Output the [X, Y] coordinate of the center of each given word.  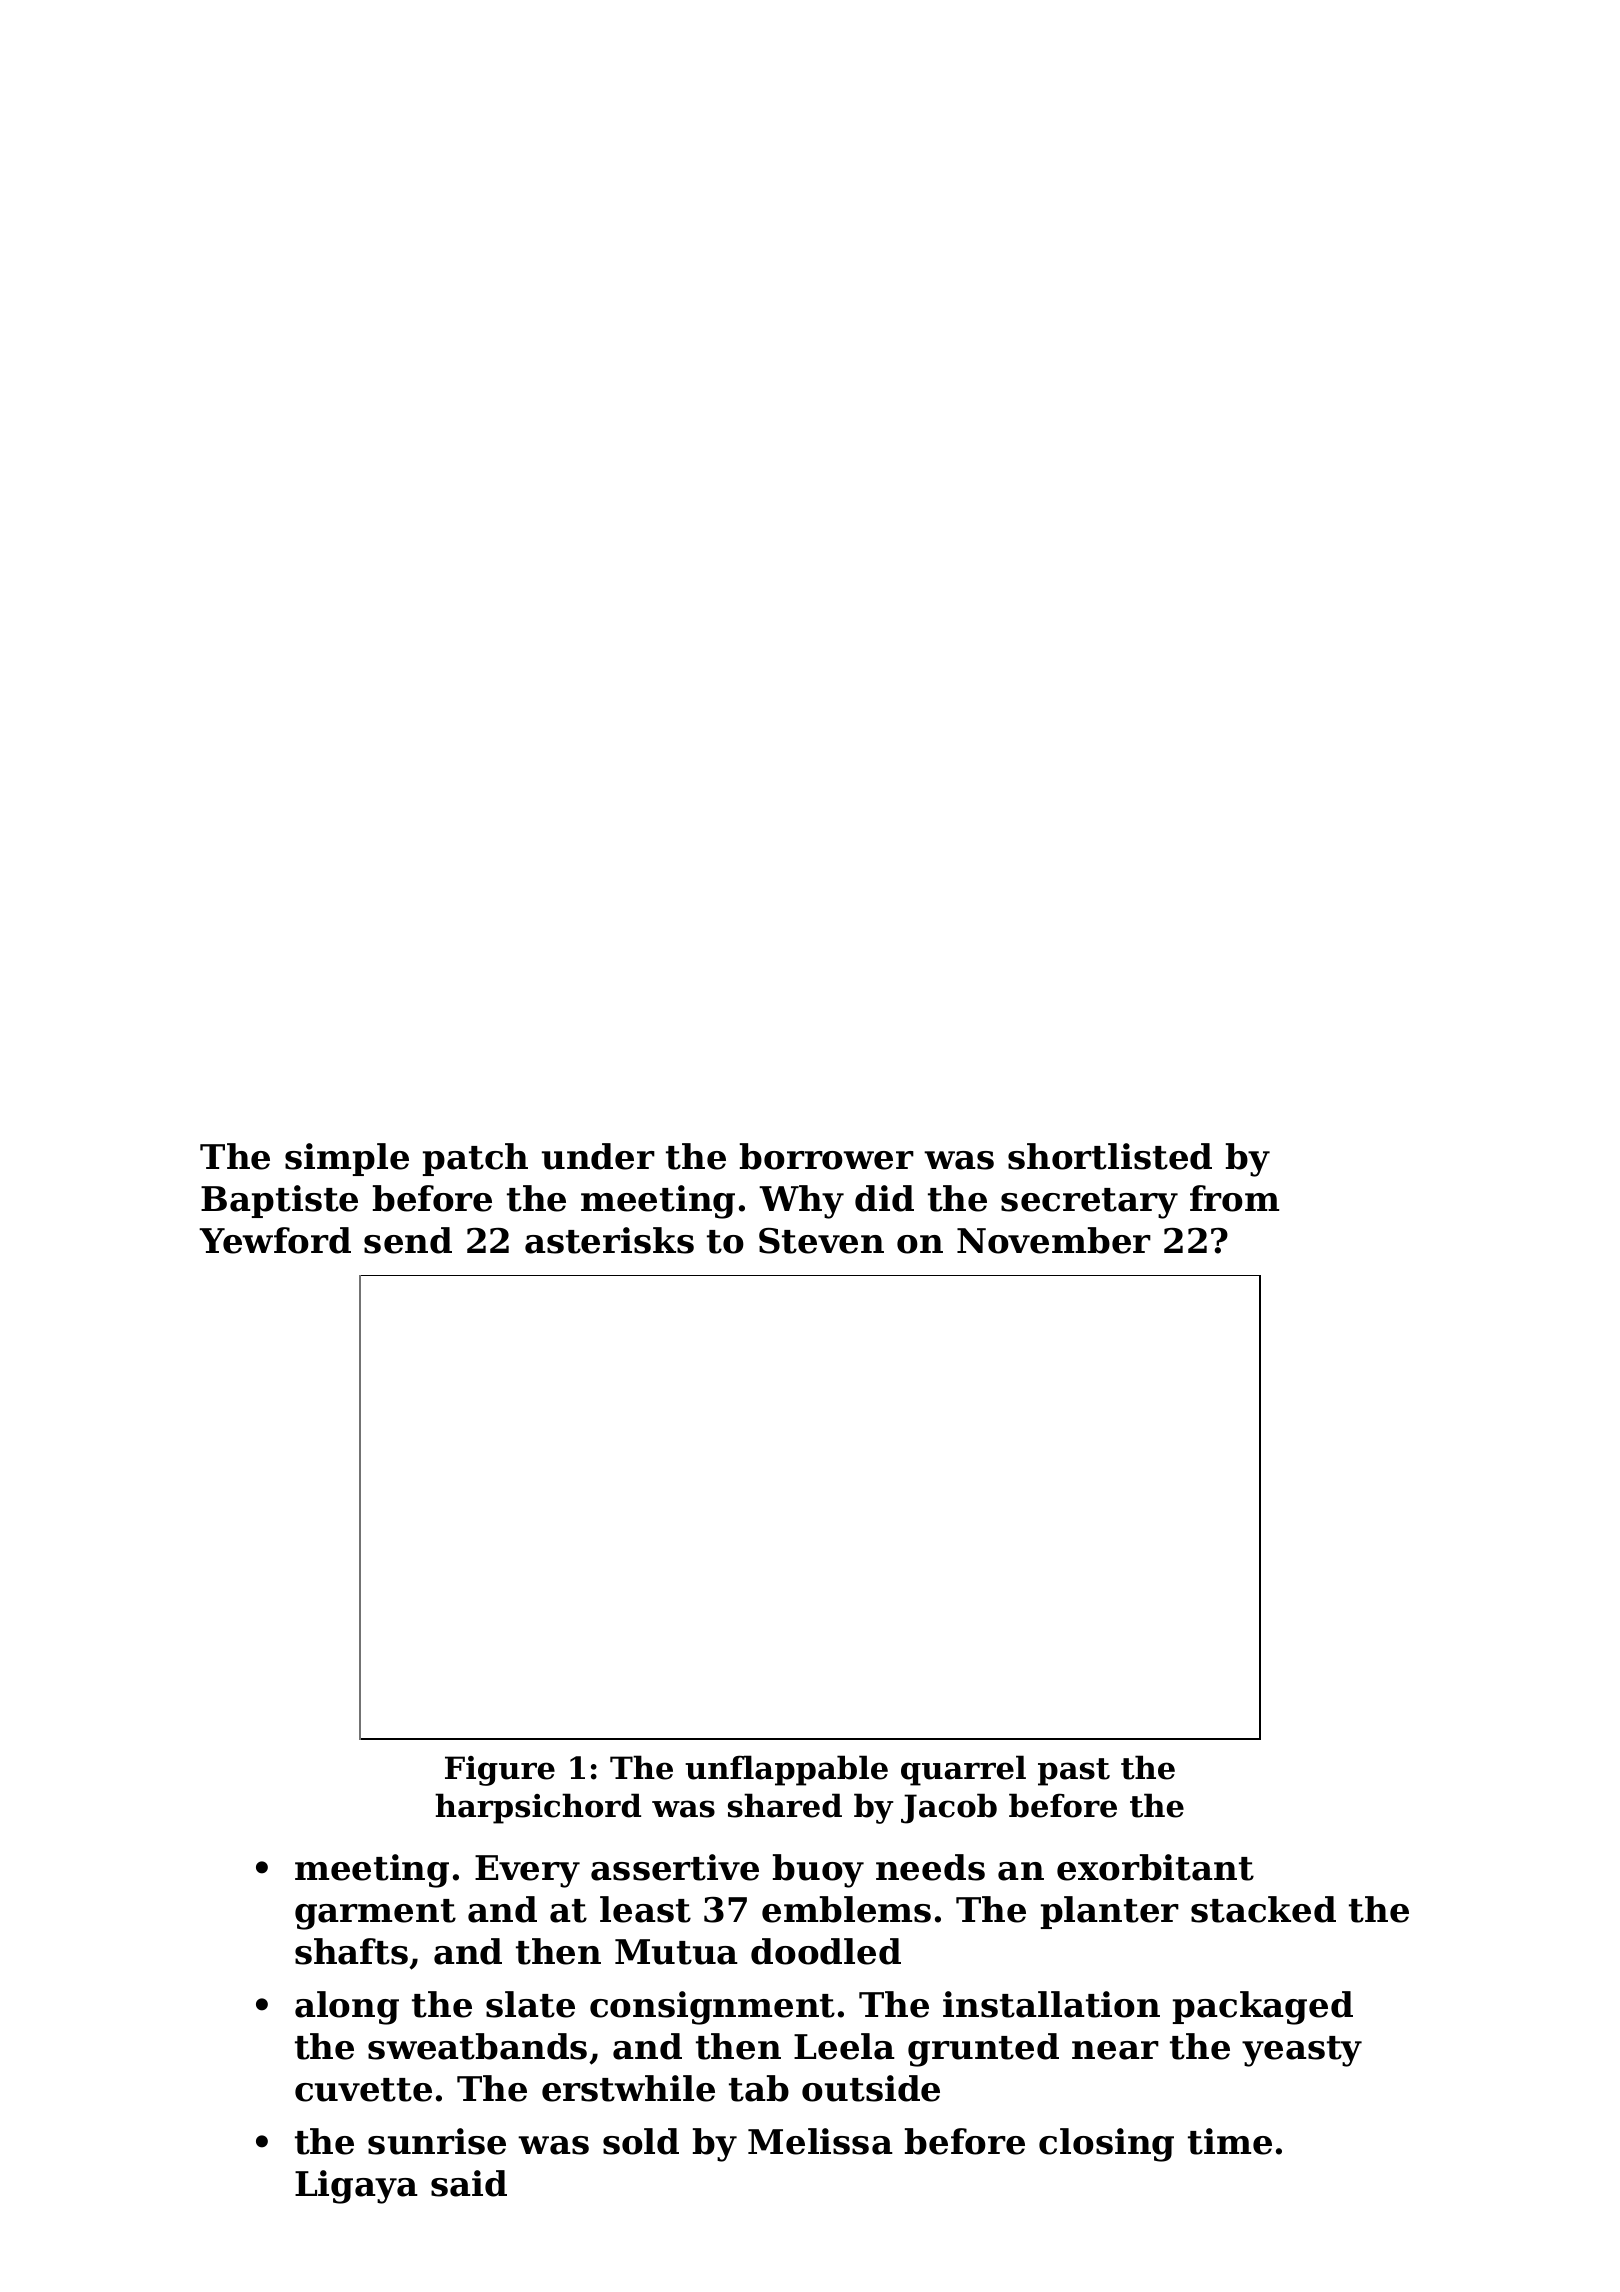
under [598, 1156]
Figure [500, 1771]
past [1074, 1772]
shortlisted [1110, 1156]
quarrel [963, 1770]
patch [475, 1159]
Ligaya [356, 2187]
